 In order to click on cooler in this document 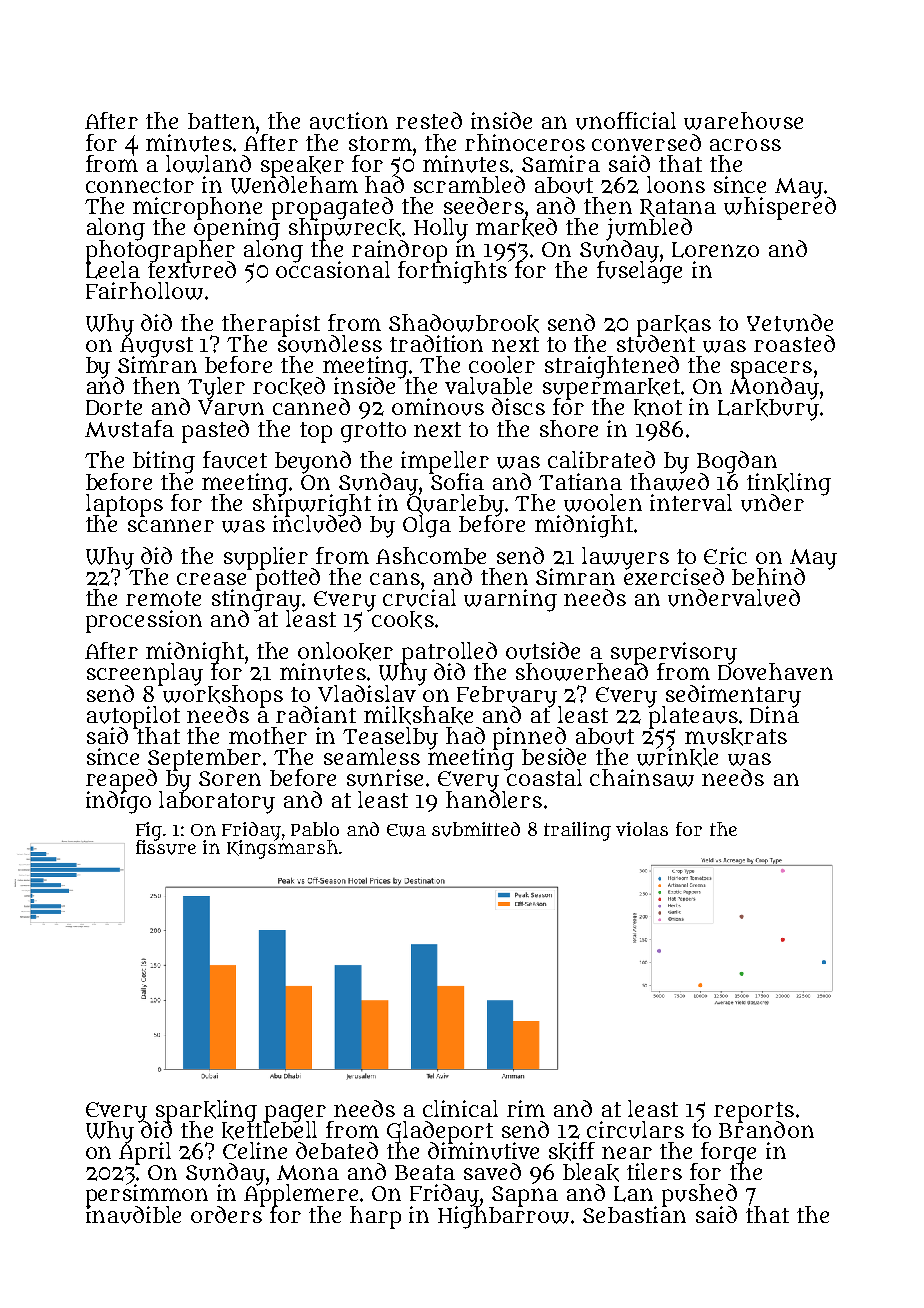, I will do `click(502, 364)`.
